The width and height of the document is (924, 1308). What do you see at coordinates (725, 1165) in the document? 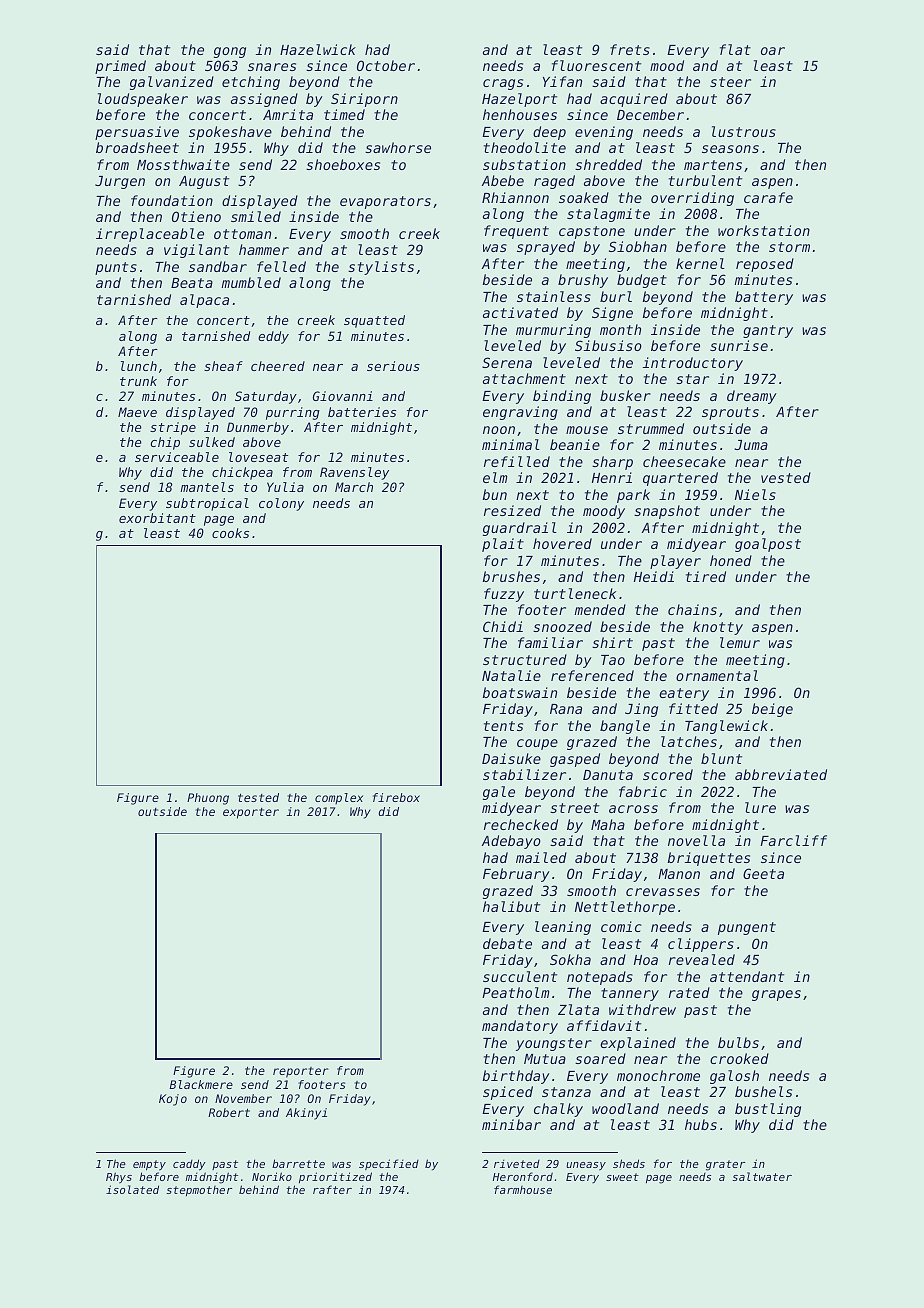
I see `grater` at bounding box center [725, 1165].
